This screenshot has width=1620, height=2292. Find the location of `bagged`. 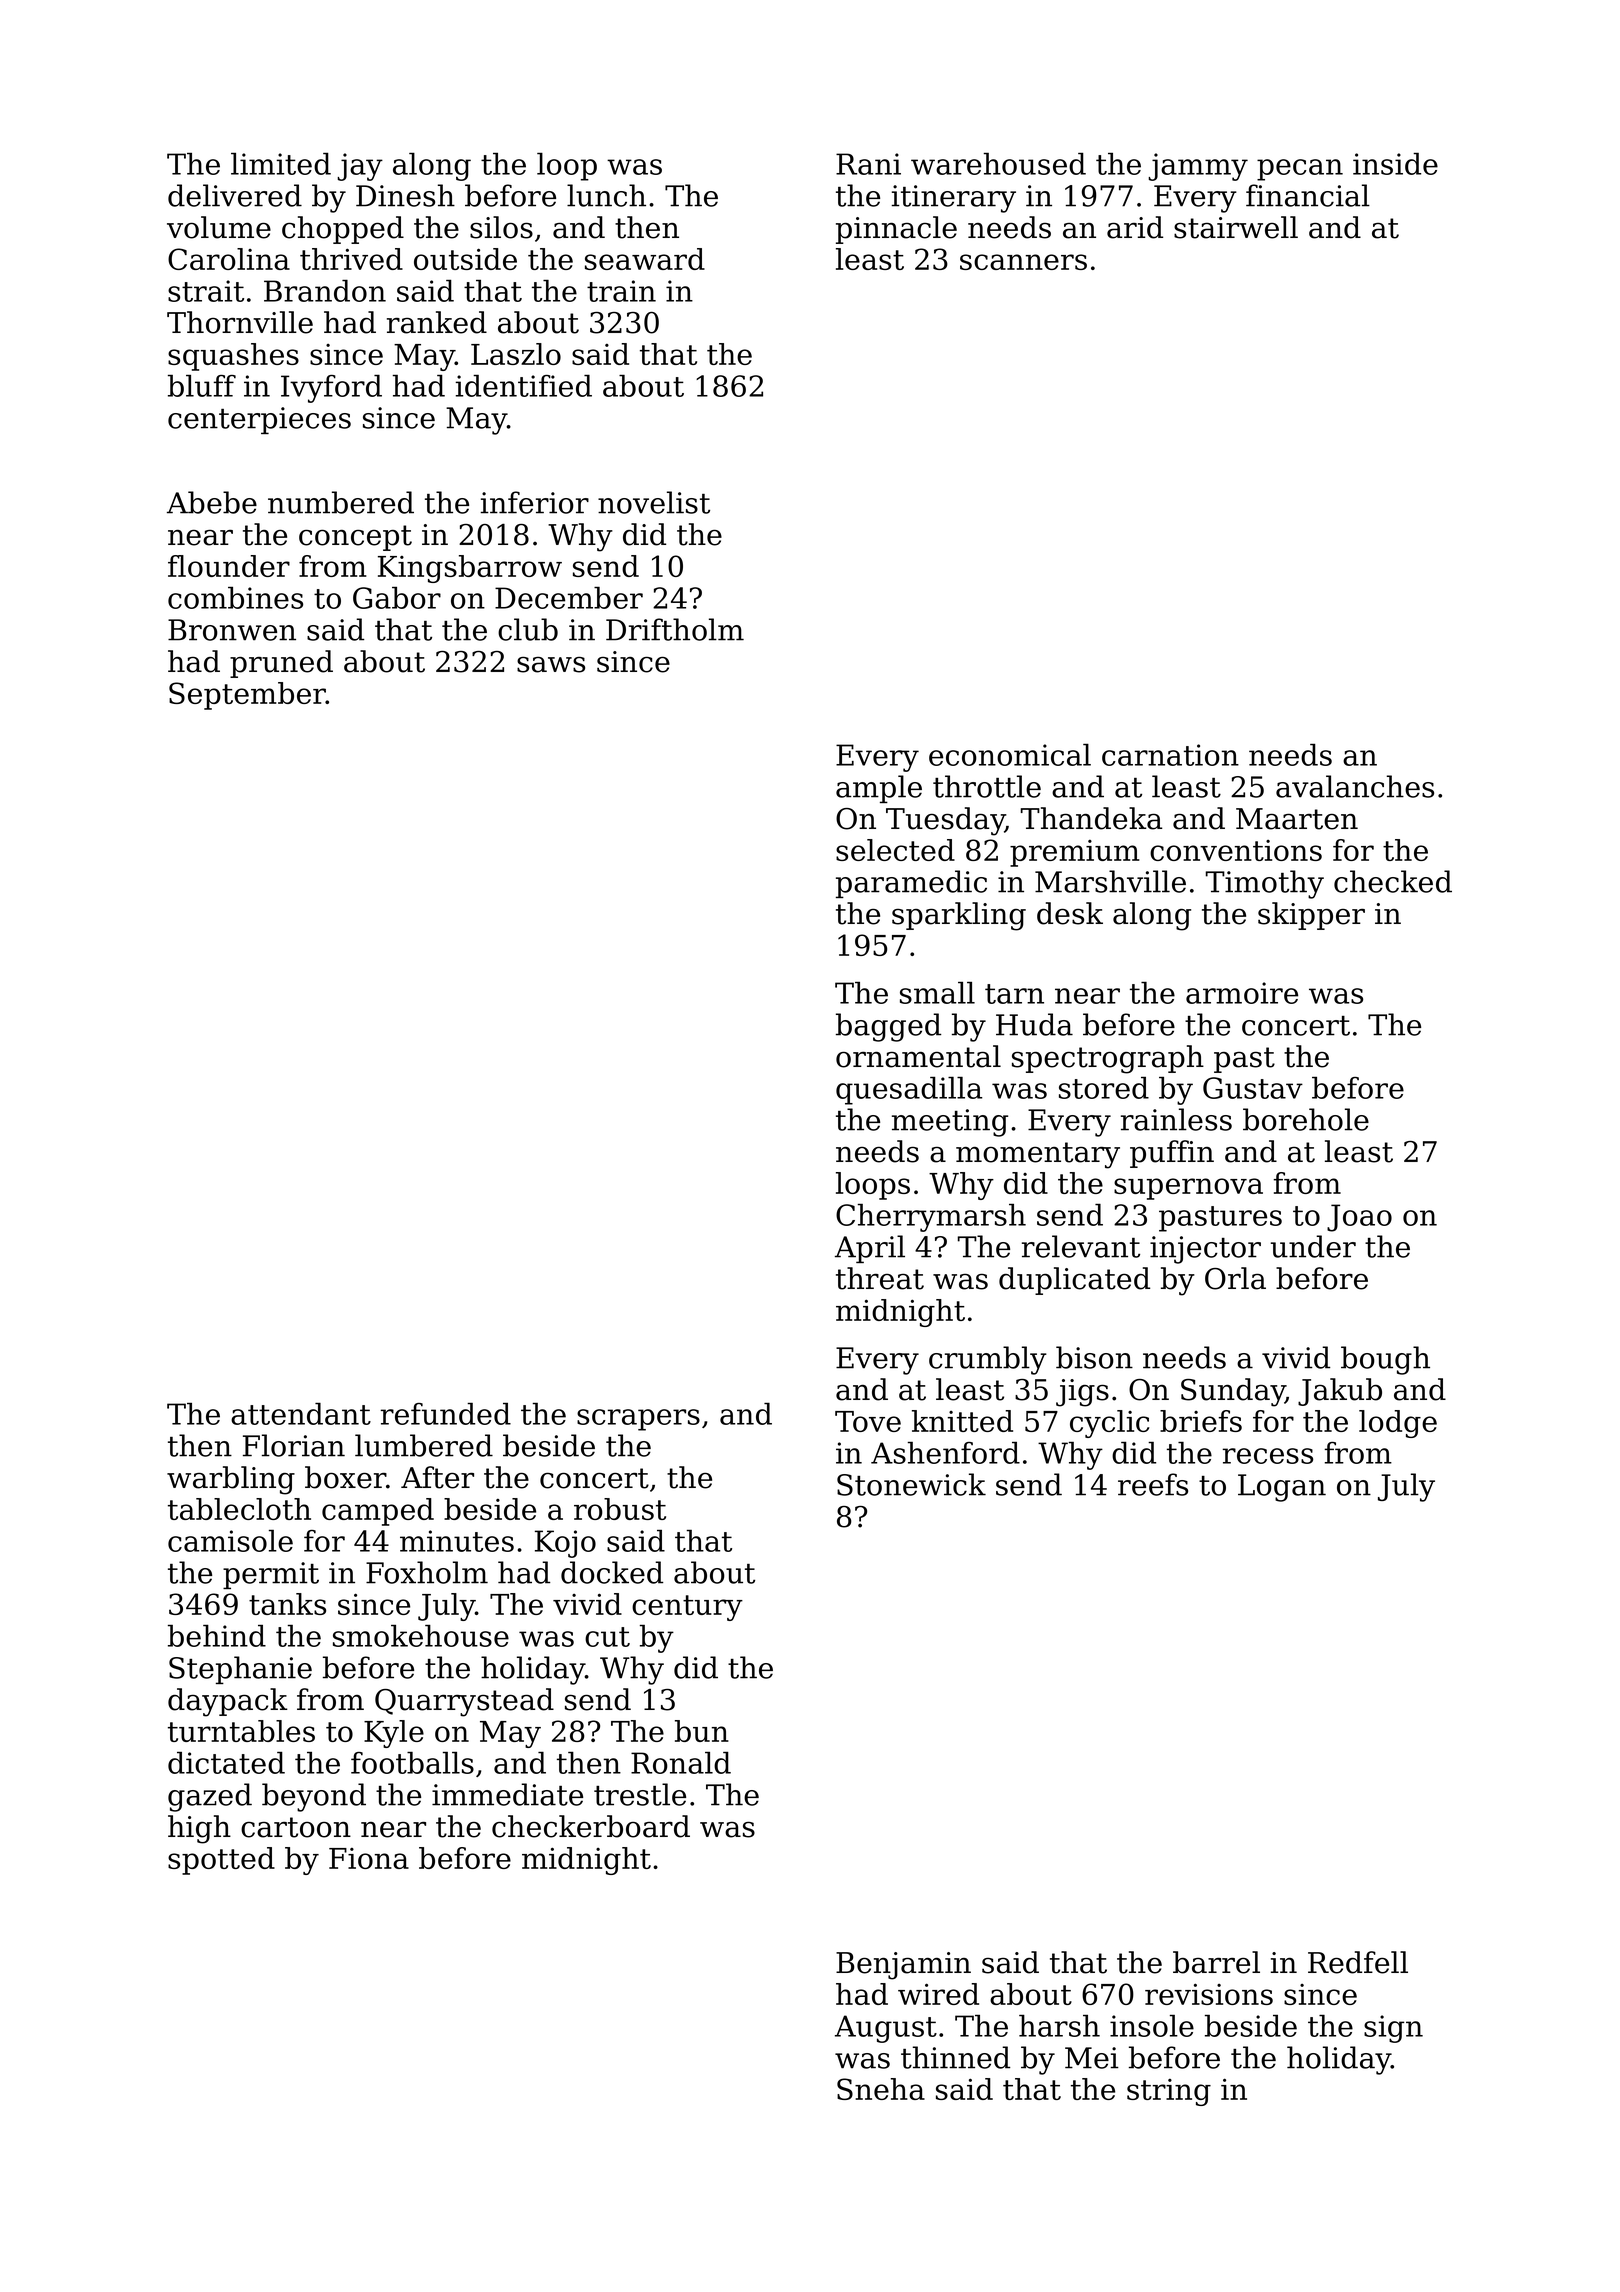

bagged is located at coordinates (888, 1027).
